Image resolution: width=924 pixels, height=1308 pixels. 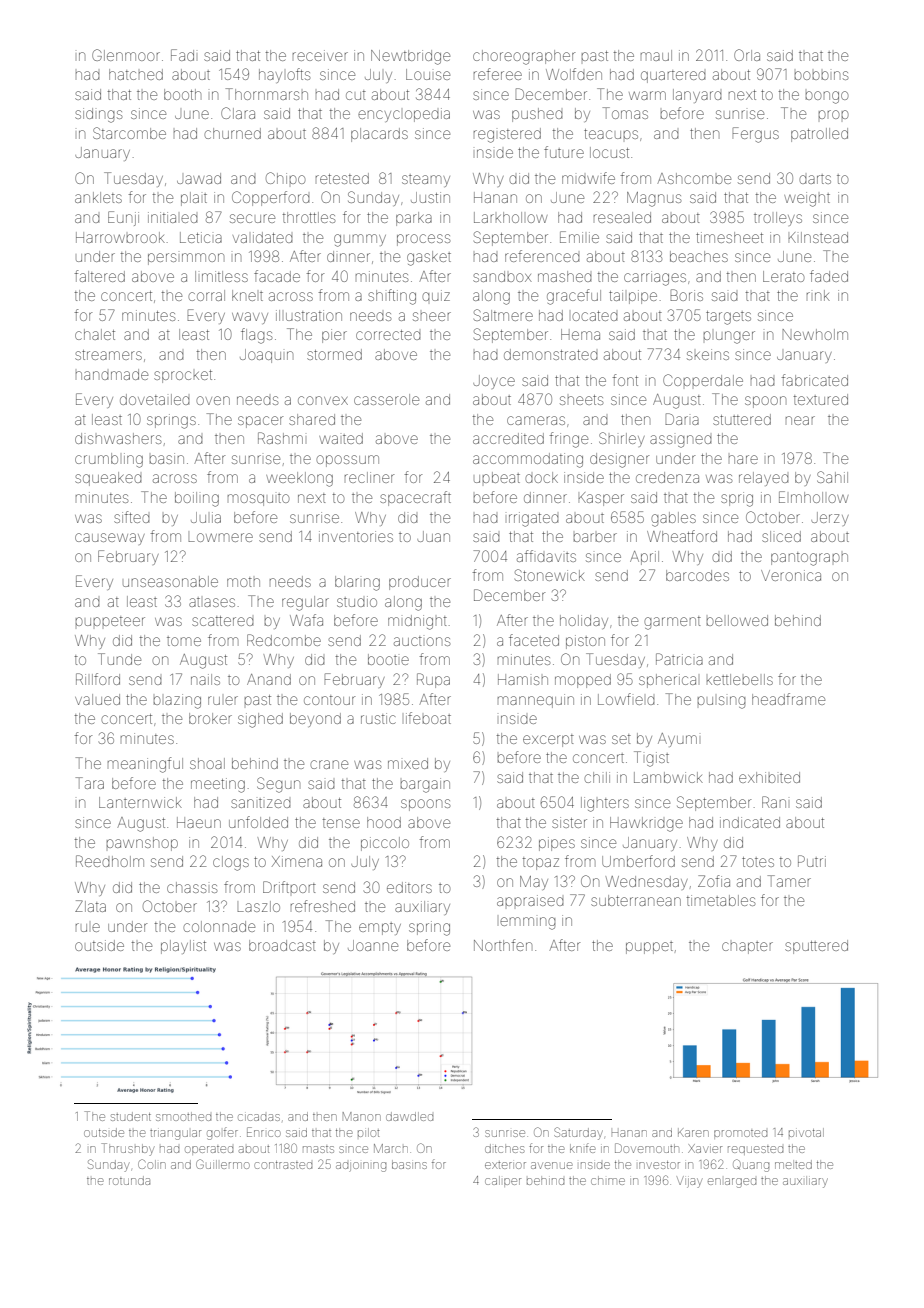 I want to click on totes, so click(x=758, y=862).
